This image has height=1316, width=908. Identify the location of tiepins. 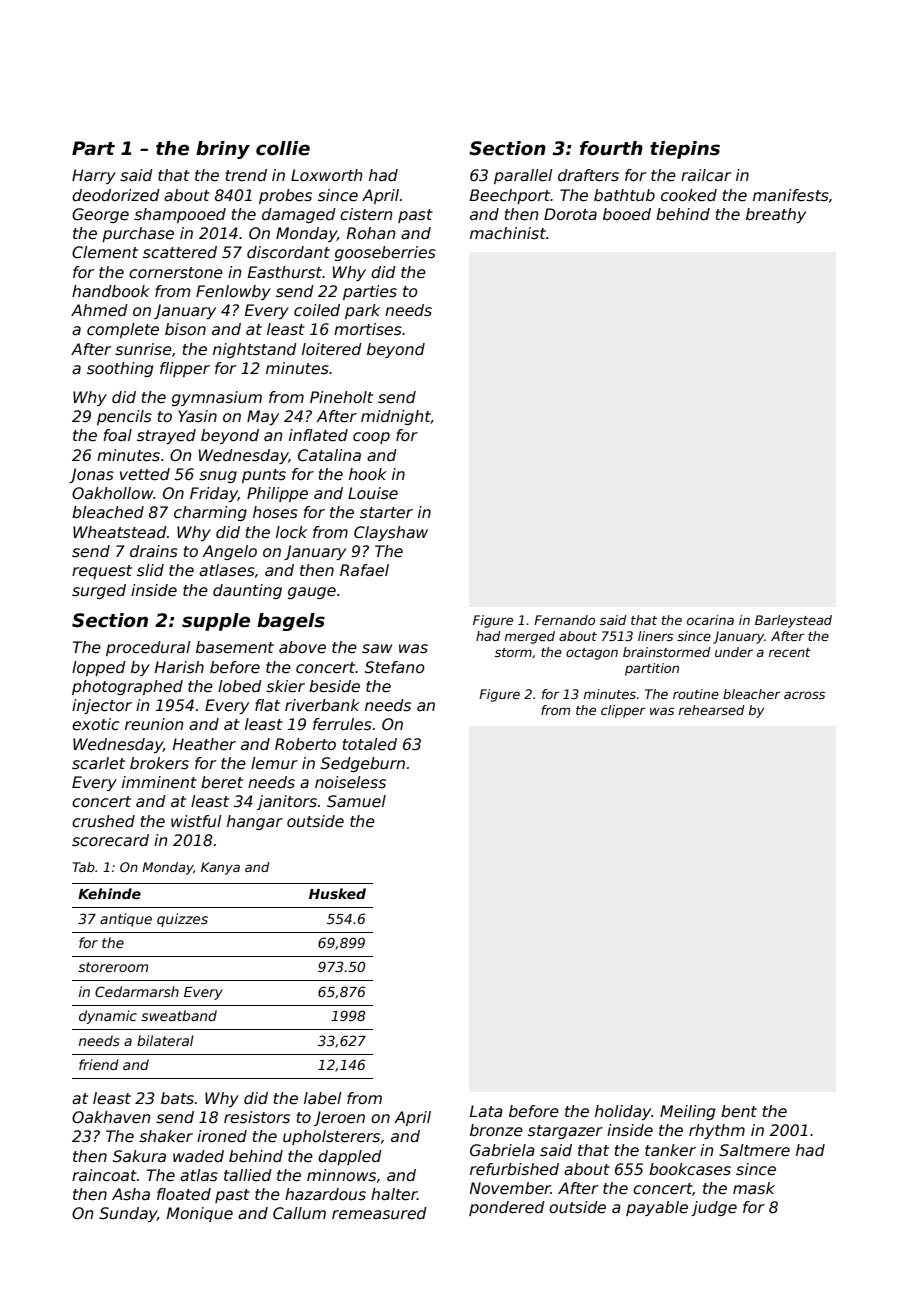
(685, 150).
